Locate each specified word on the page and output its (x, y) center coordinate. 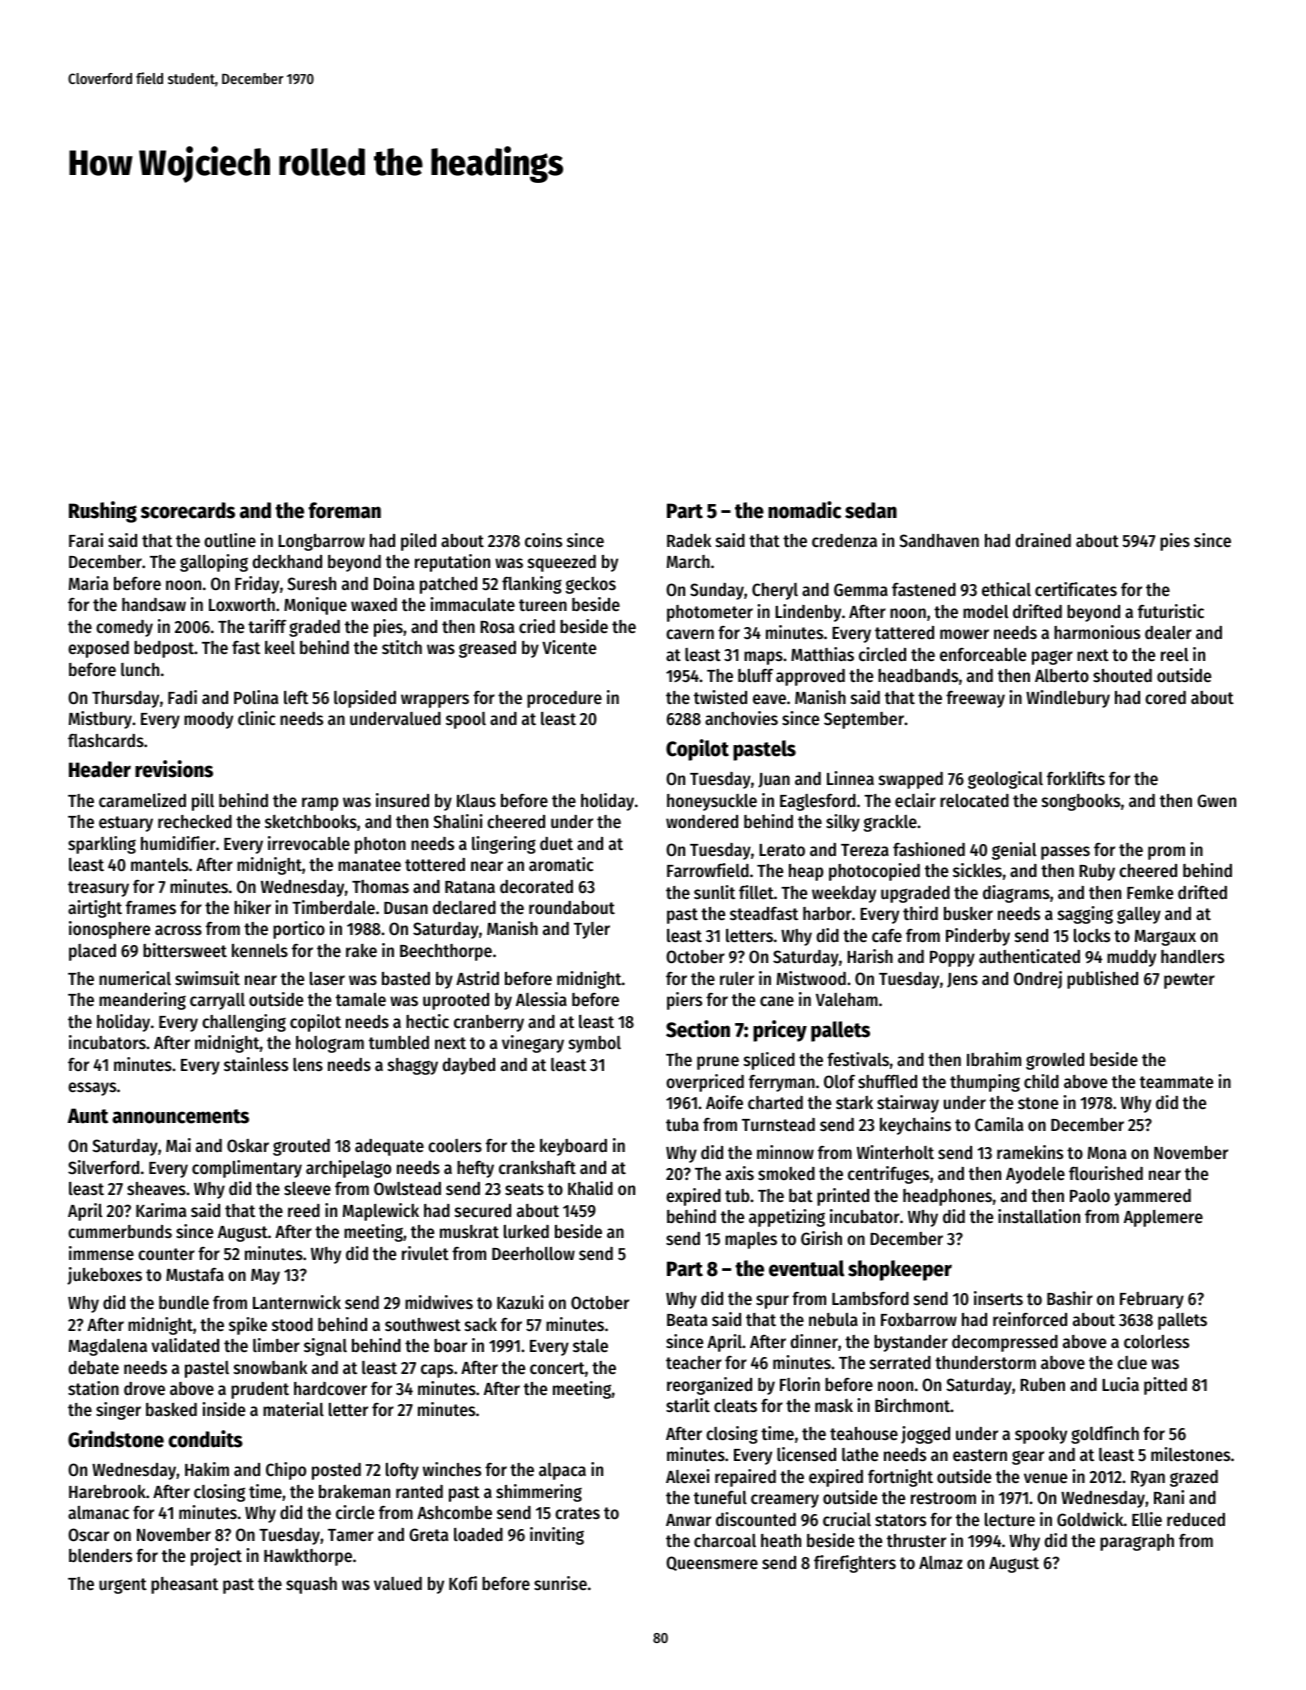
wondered (702, 821)
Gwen (1216, 800)
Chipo (286, 1471)
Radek (689, 540)
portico (299, 930)
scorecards (188, 510)
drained (1043, 540)
